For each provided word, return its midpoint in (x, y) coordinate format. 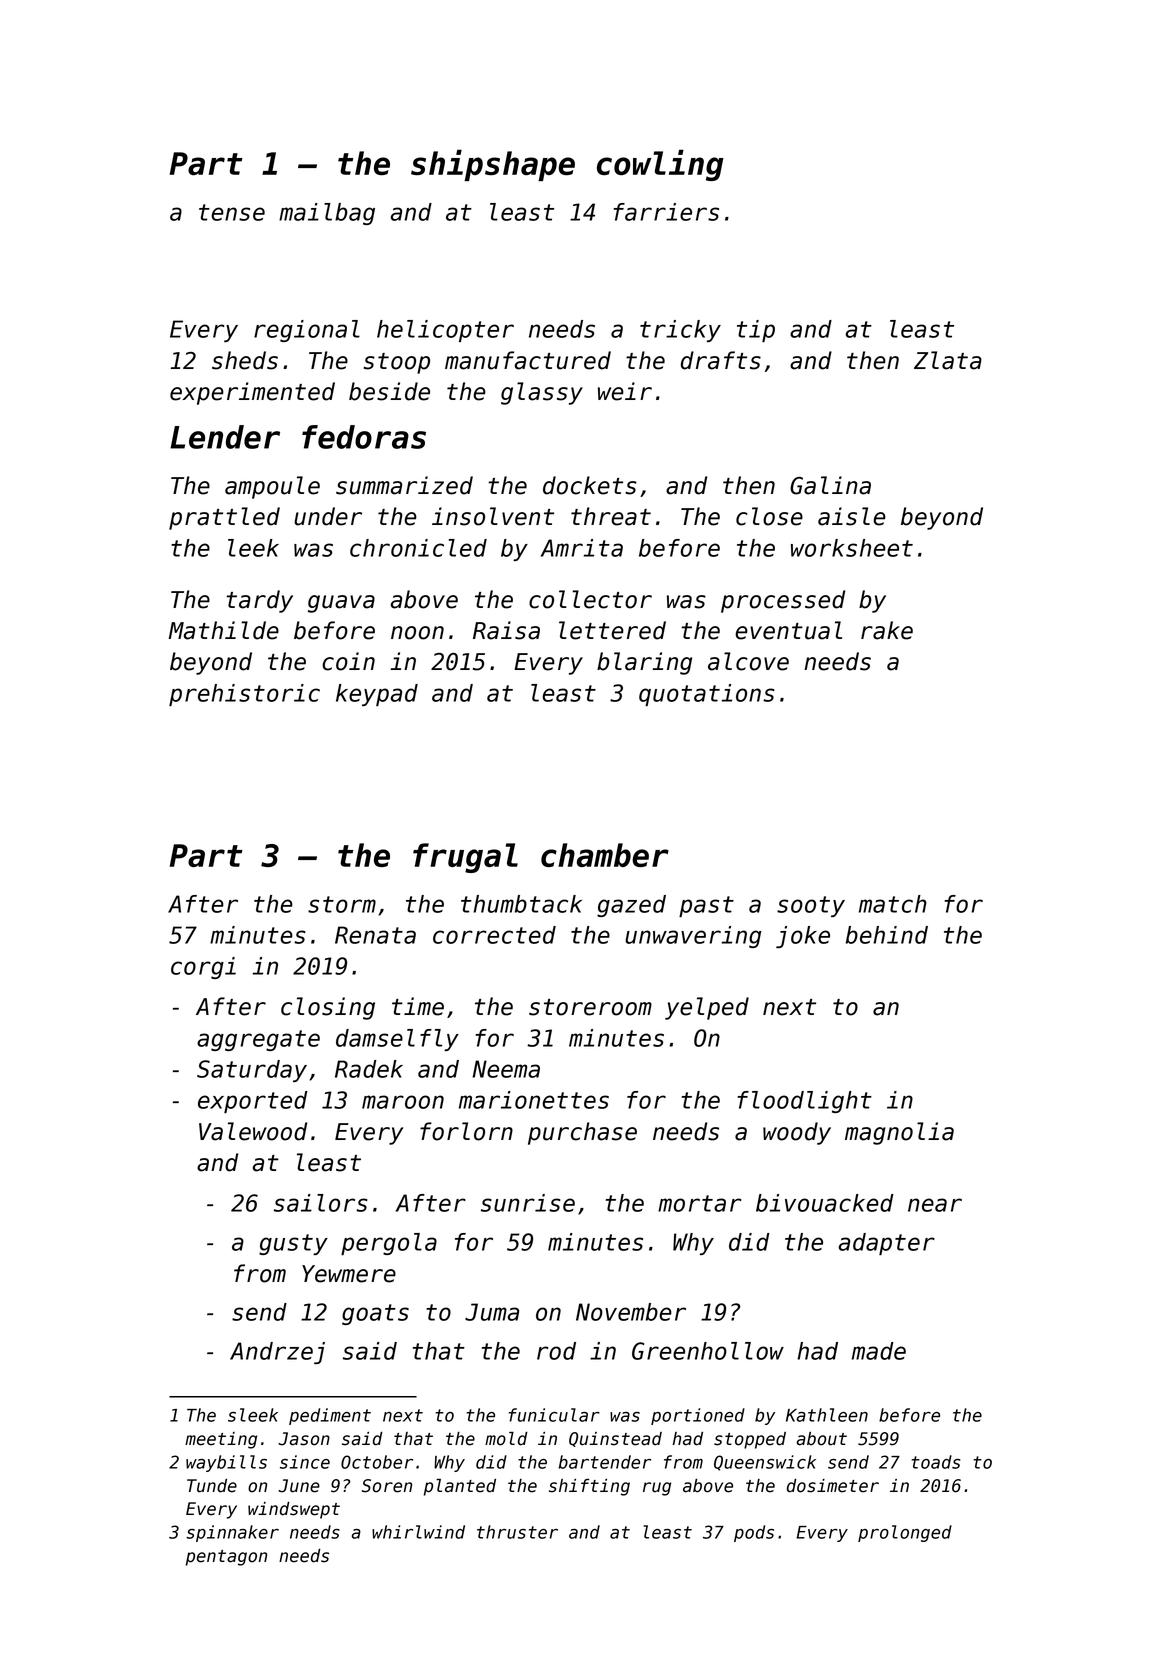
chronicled (418, 548)
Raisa (506, 630)
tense (232, 212)
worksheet (852, 548)
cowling (660, 165)
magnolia (899, 1133)
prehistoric (244, 695)
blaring (644, 663)
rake (887, 630)
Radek (369, 1069)
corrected (494, 935)
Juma (492, 1312)
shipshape (493, 165)
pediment (330, 1416)
